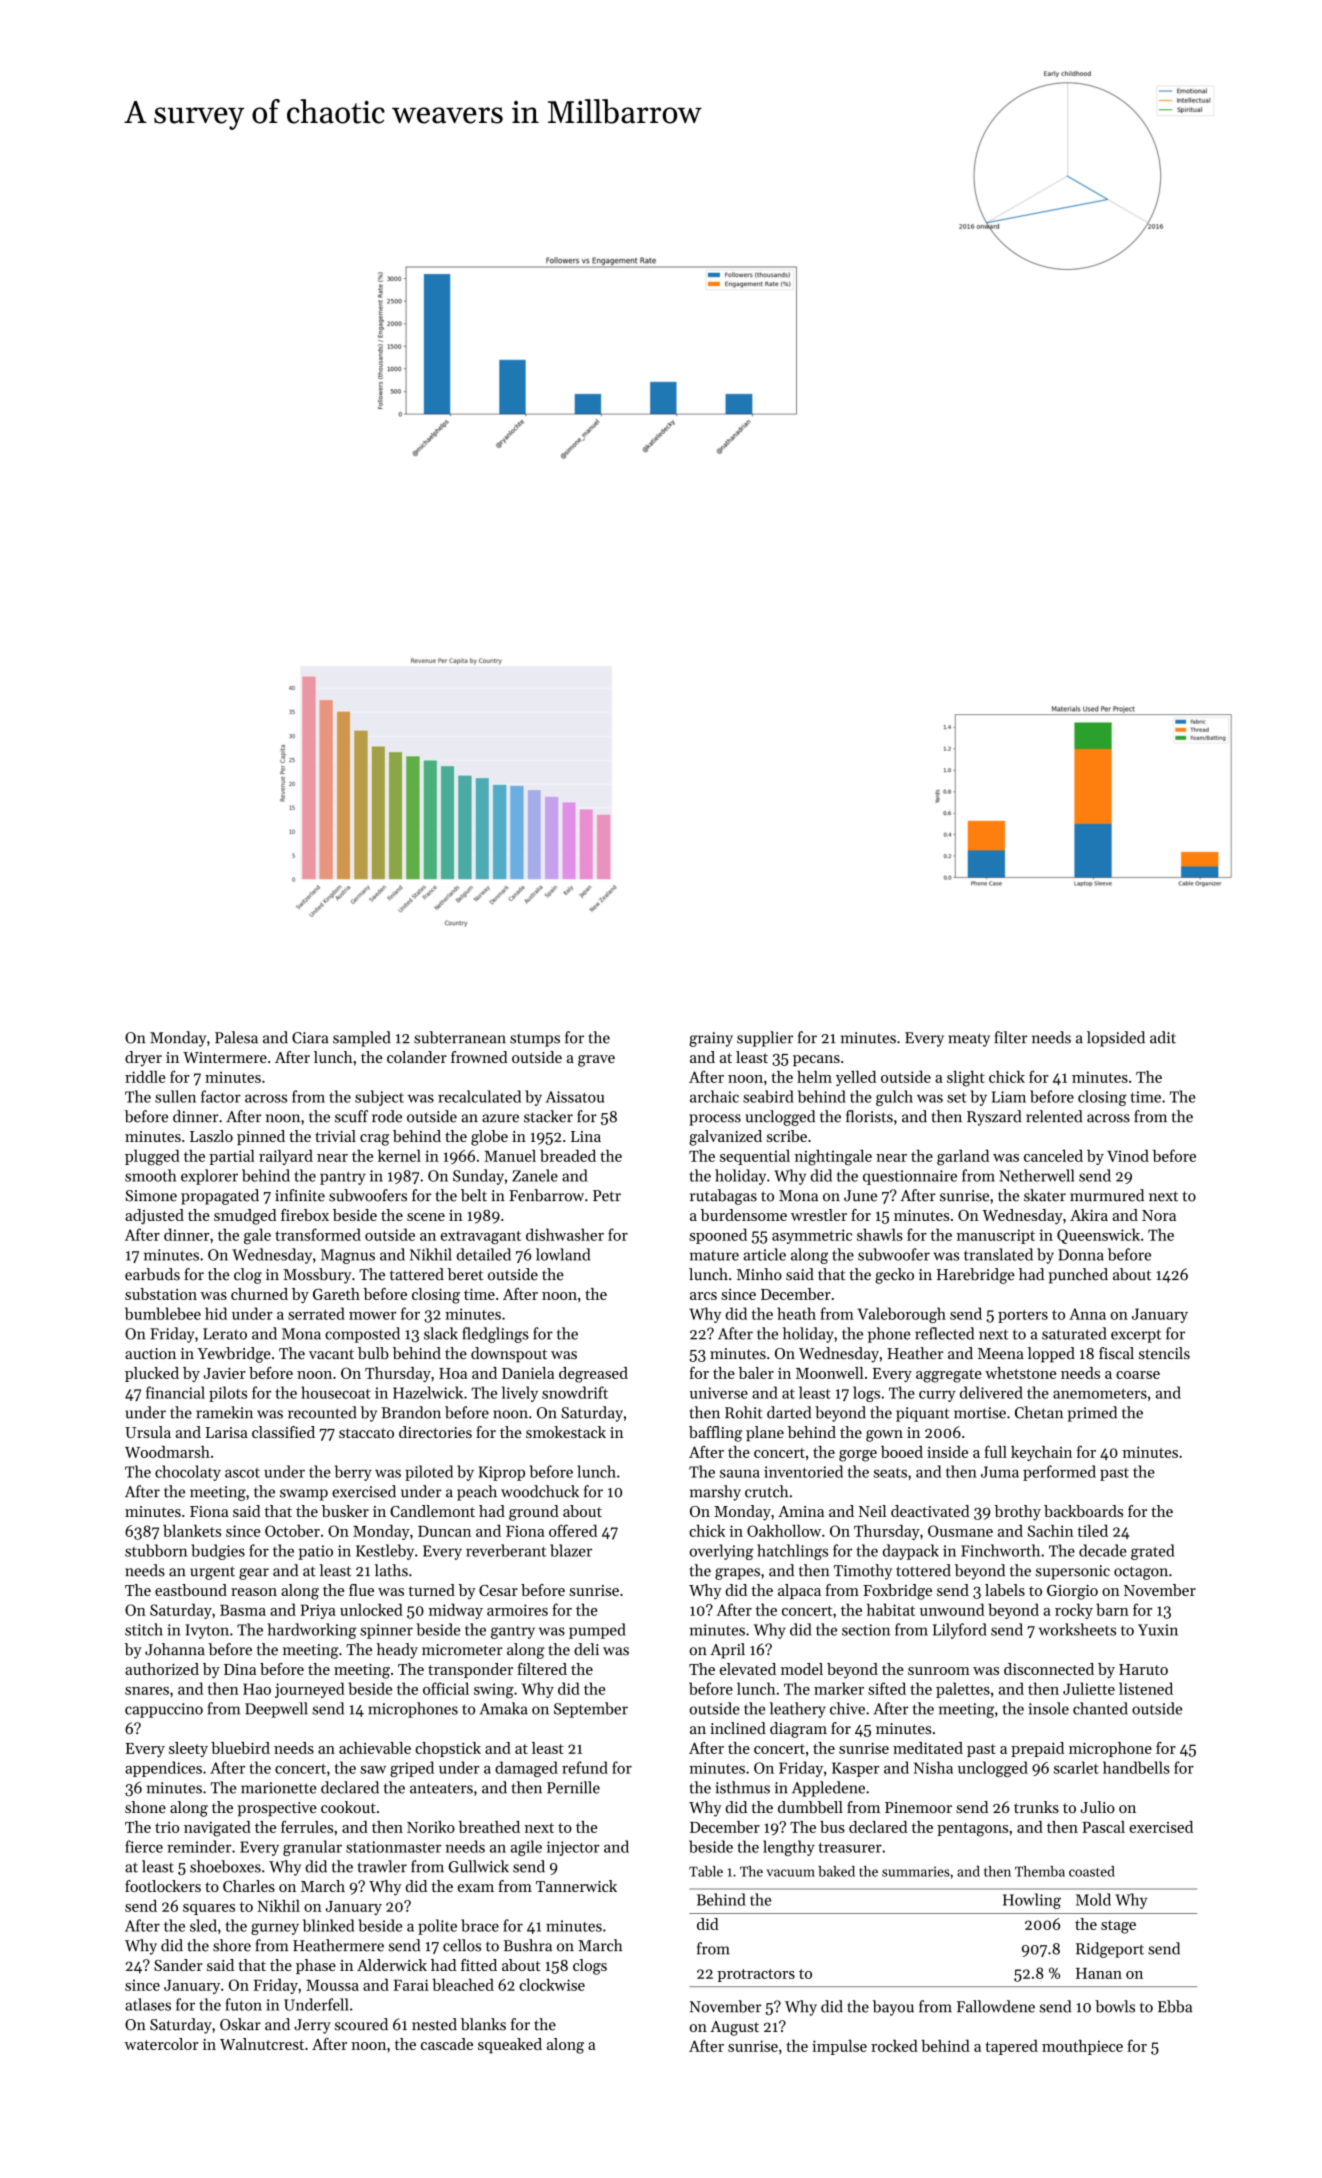 The image size is (1322, 2178). Describe the element at coordinates (969, 1040) in the image. I see `meaty` at that location.
